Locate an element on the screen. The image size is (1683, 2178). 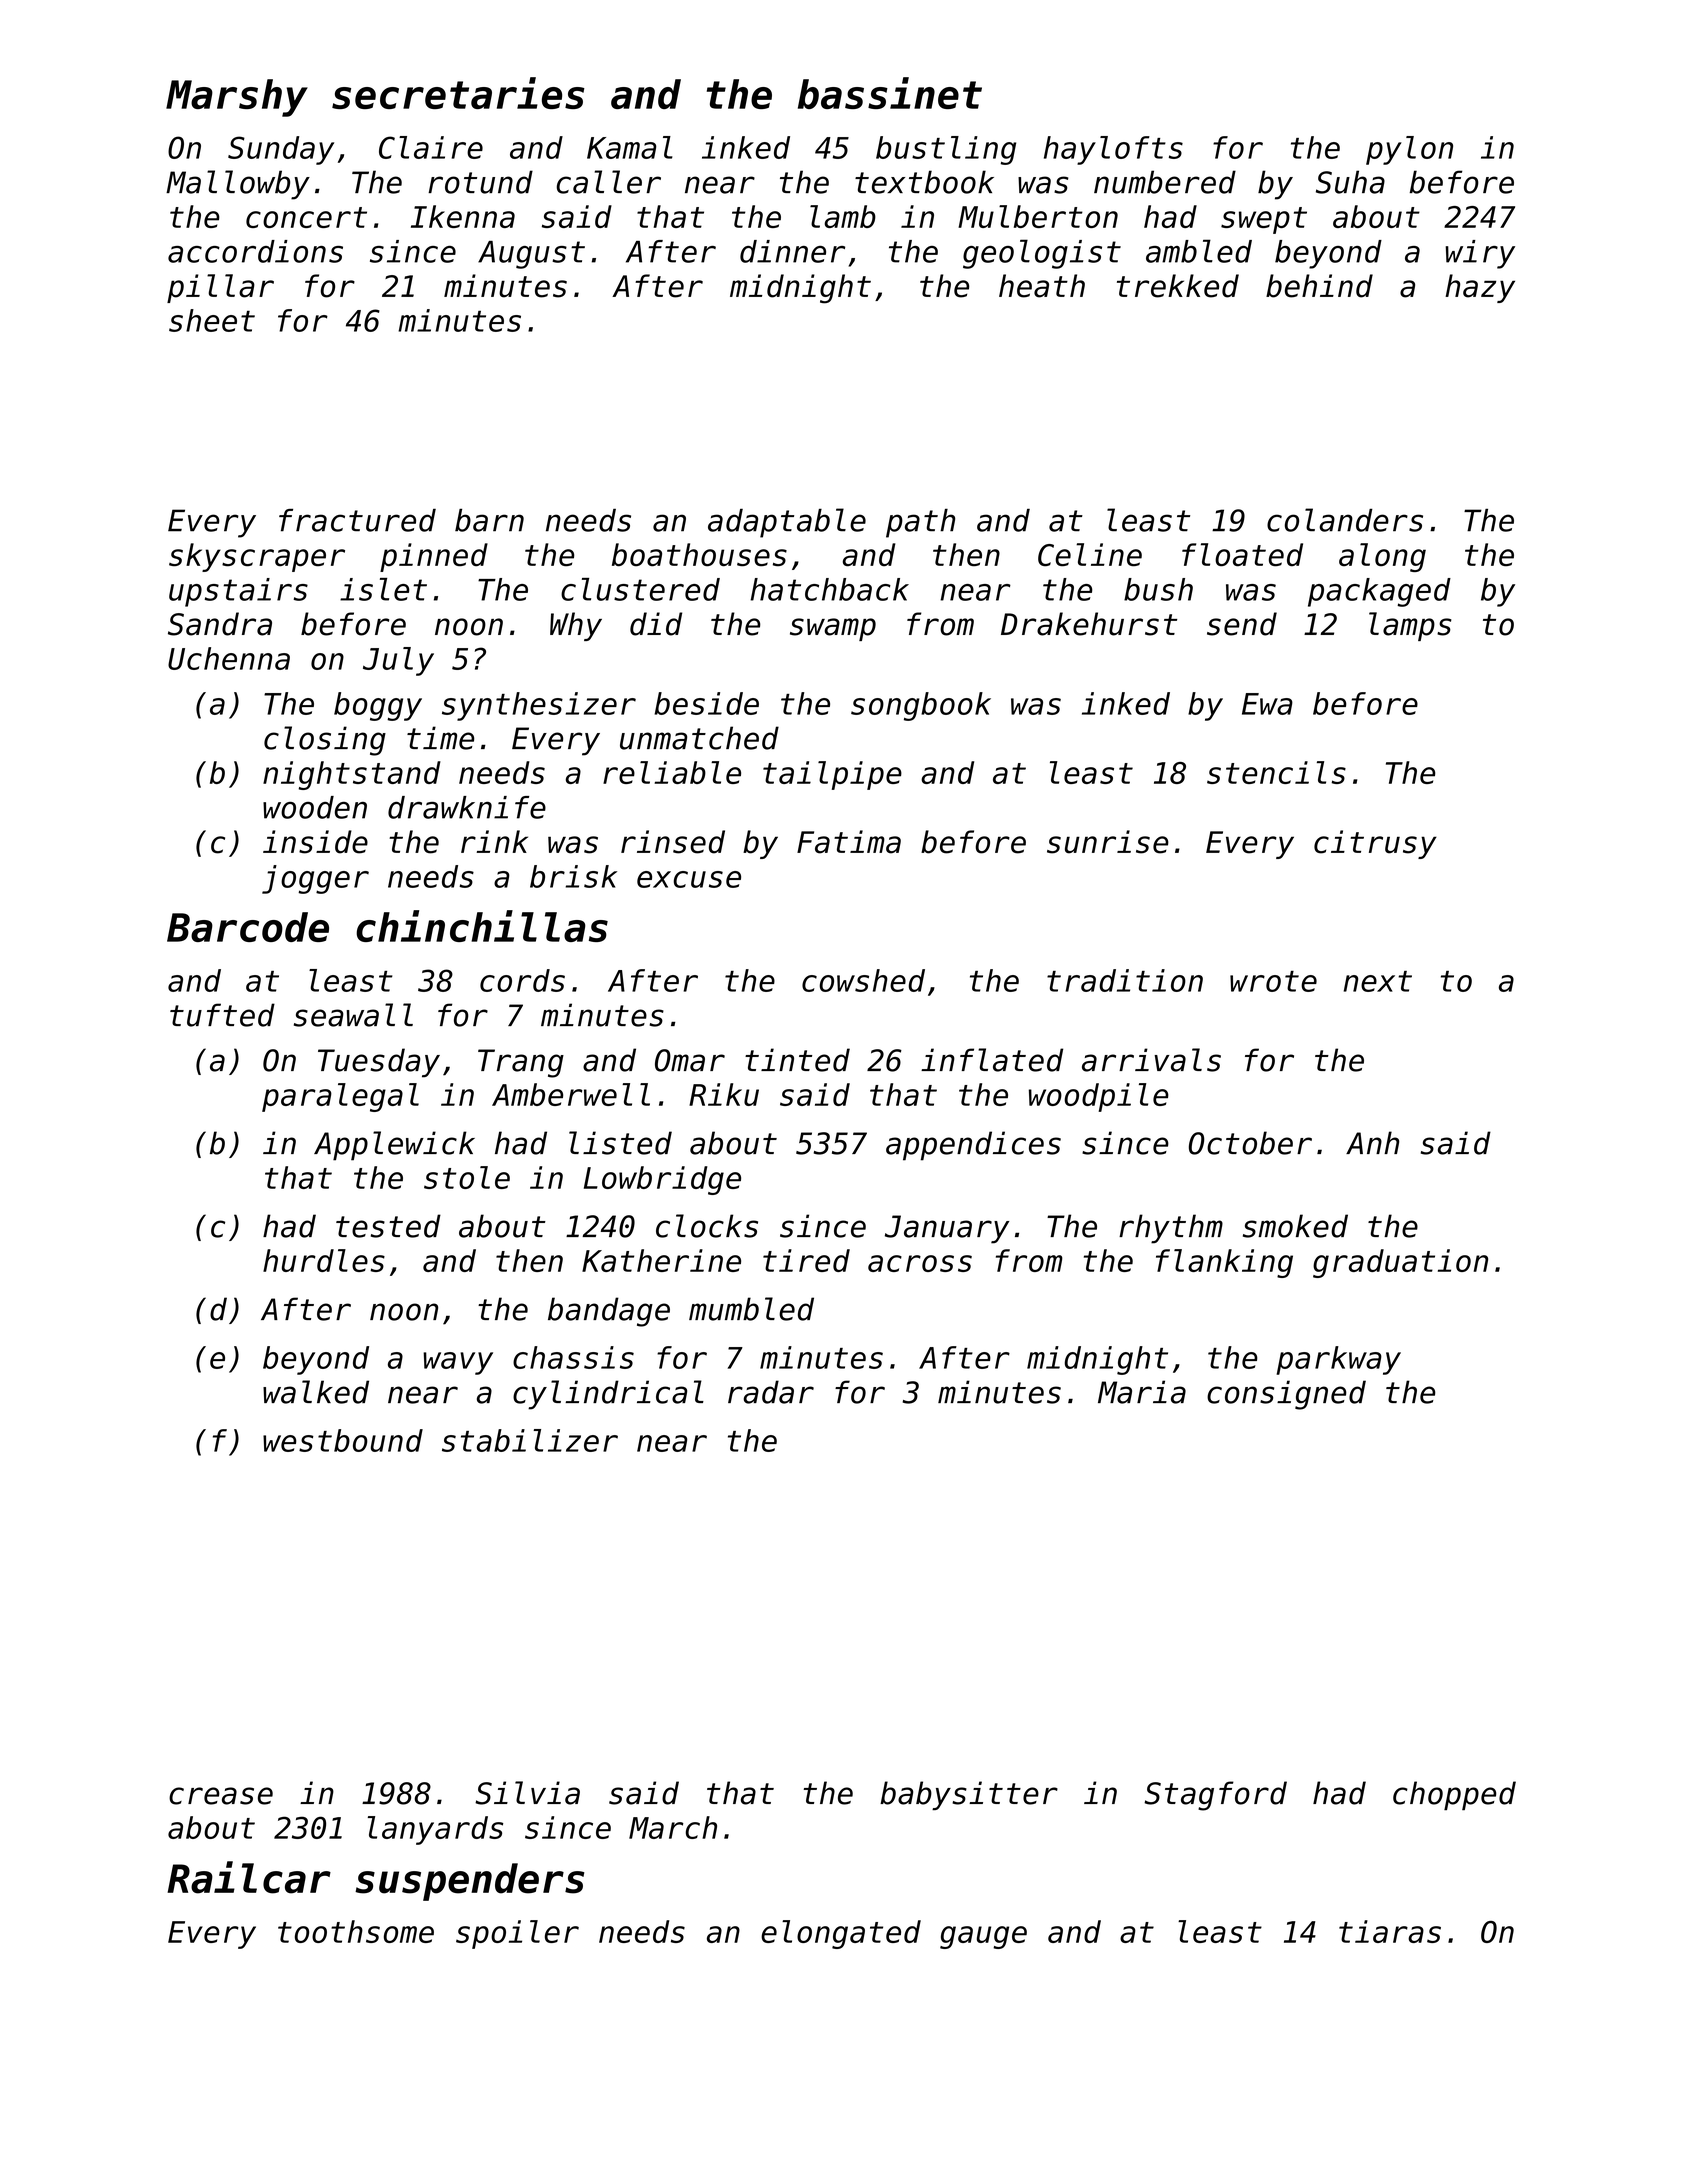
path is located at coordinates (920, 523).
